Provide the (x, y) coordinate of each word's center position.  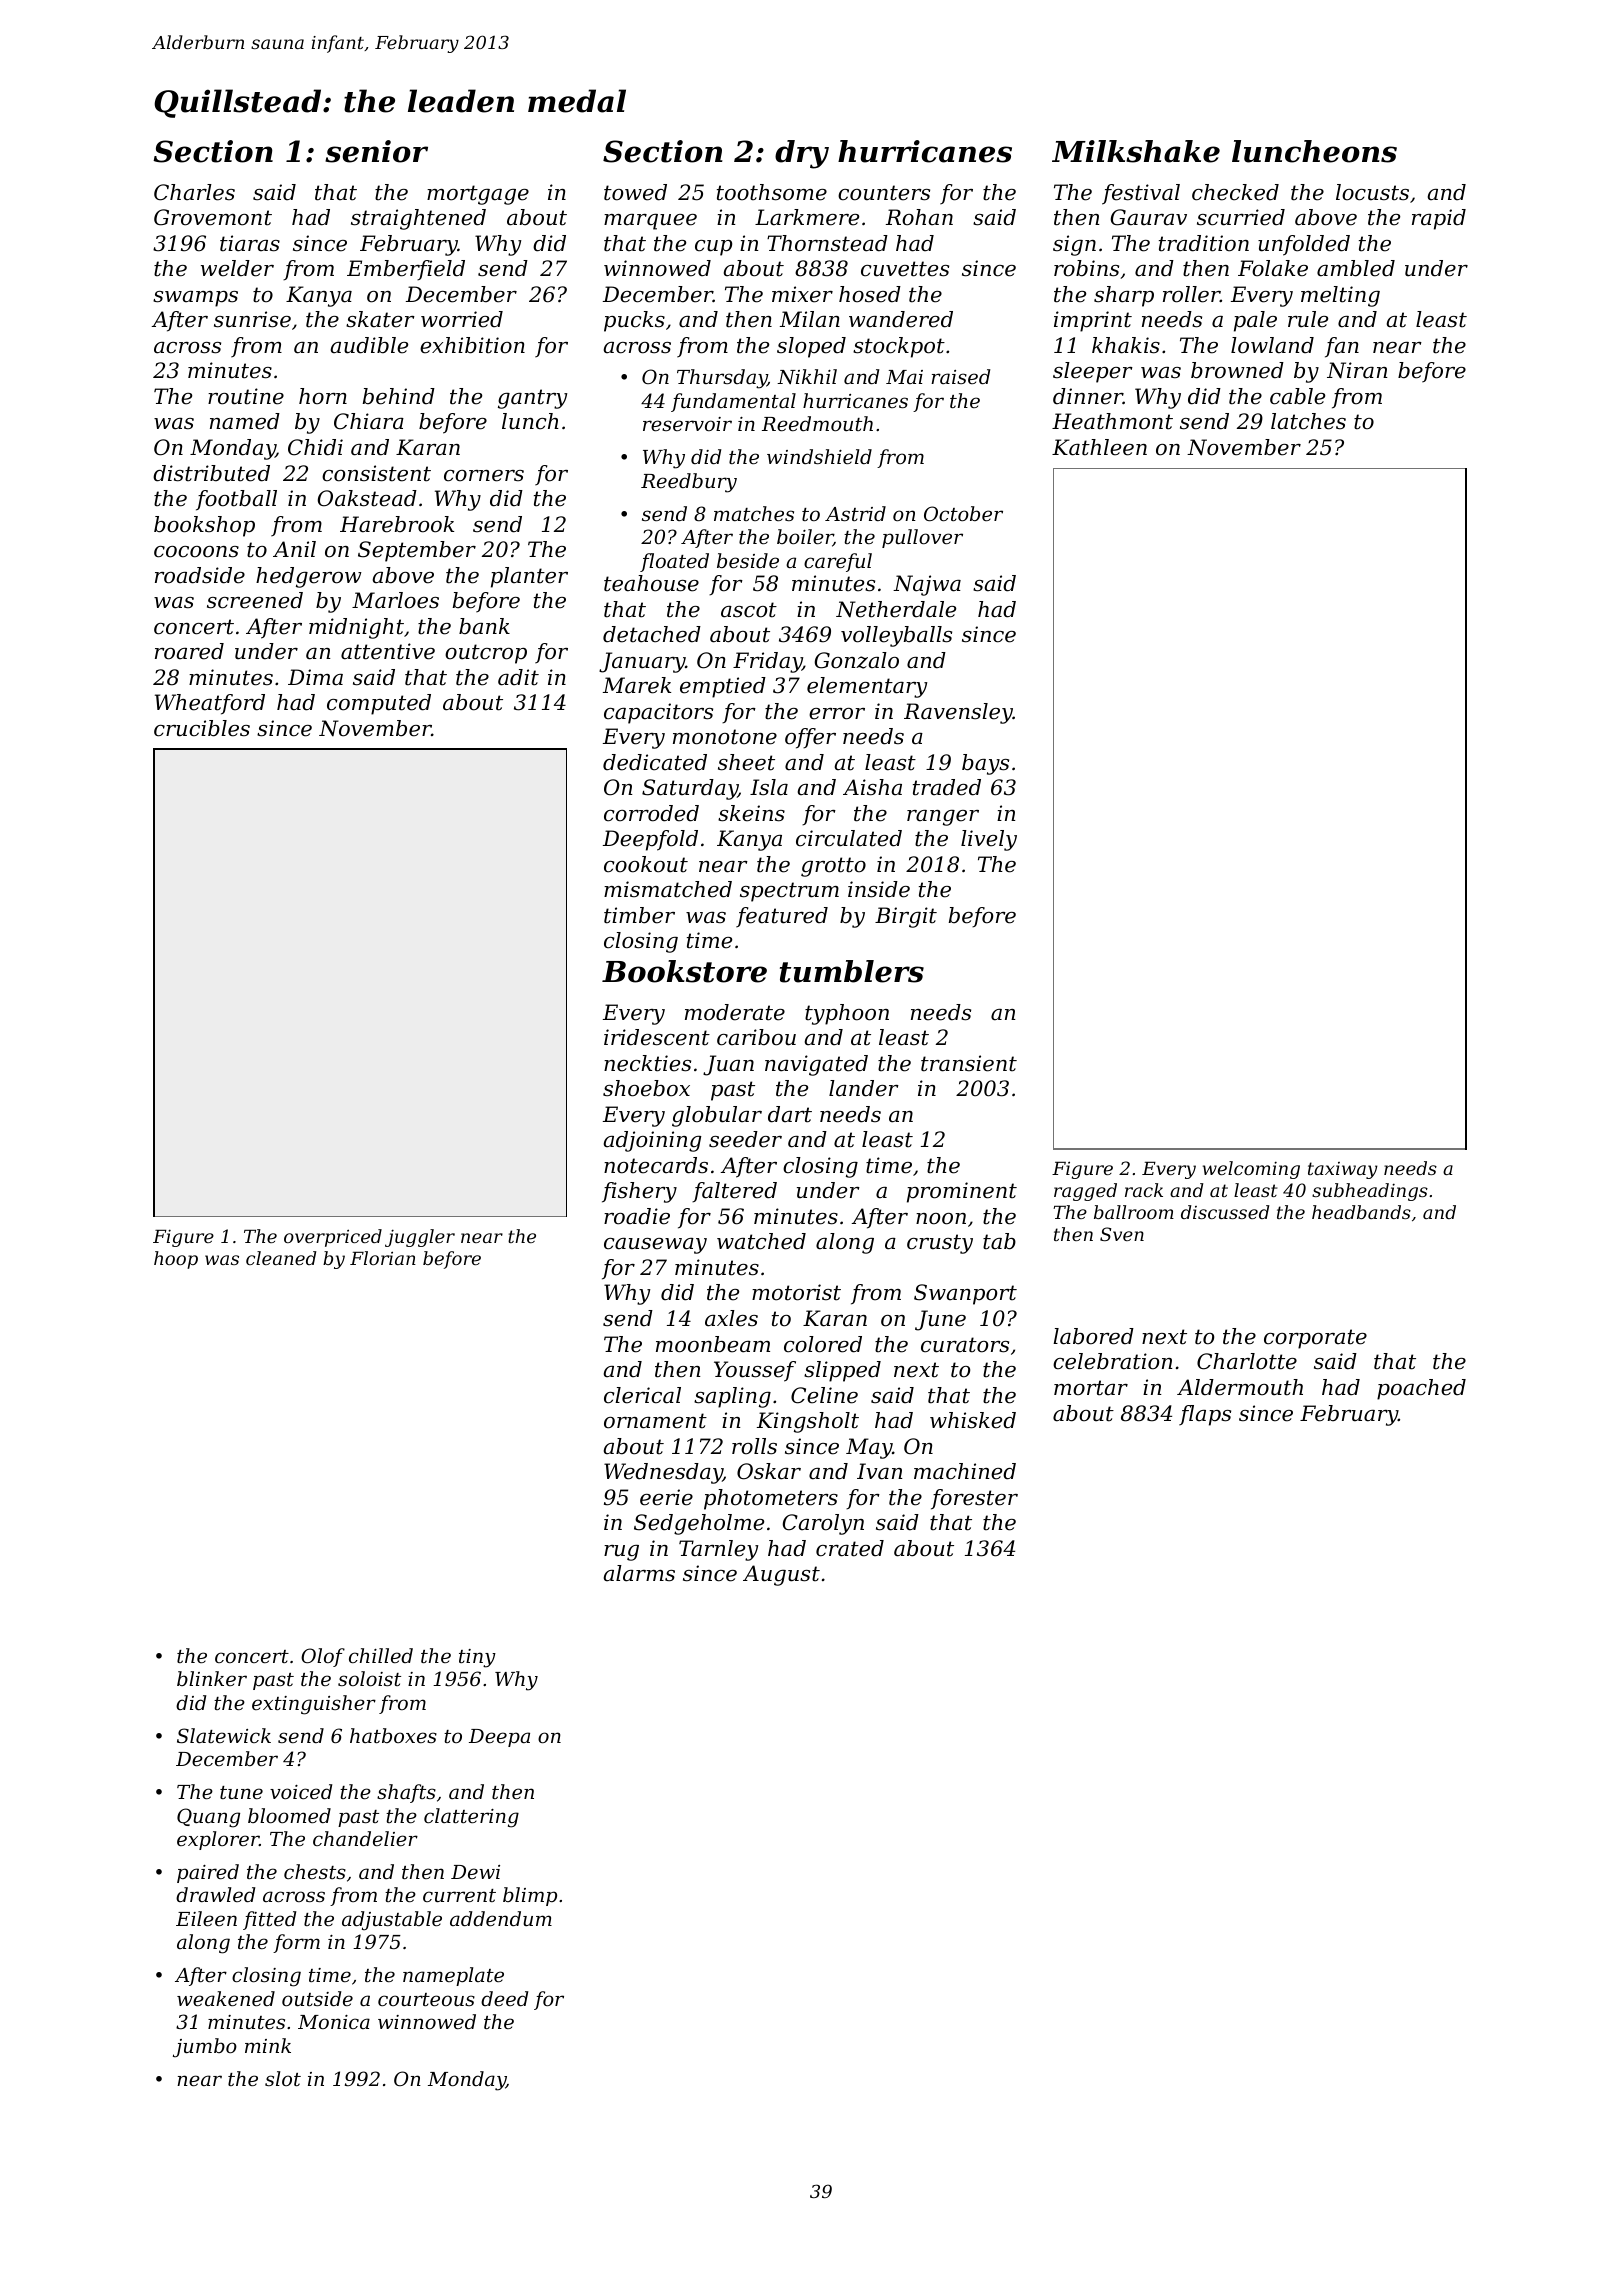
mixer (802, 294)
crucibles (202, 728)
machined (965, 1471)
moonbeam (713, 1344)
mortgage (478, 195)
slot (283, 2078)
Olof (323, 1657)
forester (974, 1499)
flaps (1205, 1415)
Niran (1357, 370)
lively (989, 840)
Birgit (906, 917)
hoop (176, 1260)
